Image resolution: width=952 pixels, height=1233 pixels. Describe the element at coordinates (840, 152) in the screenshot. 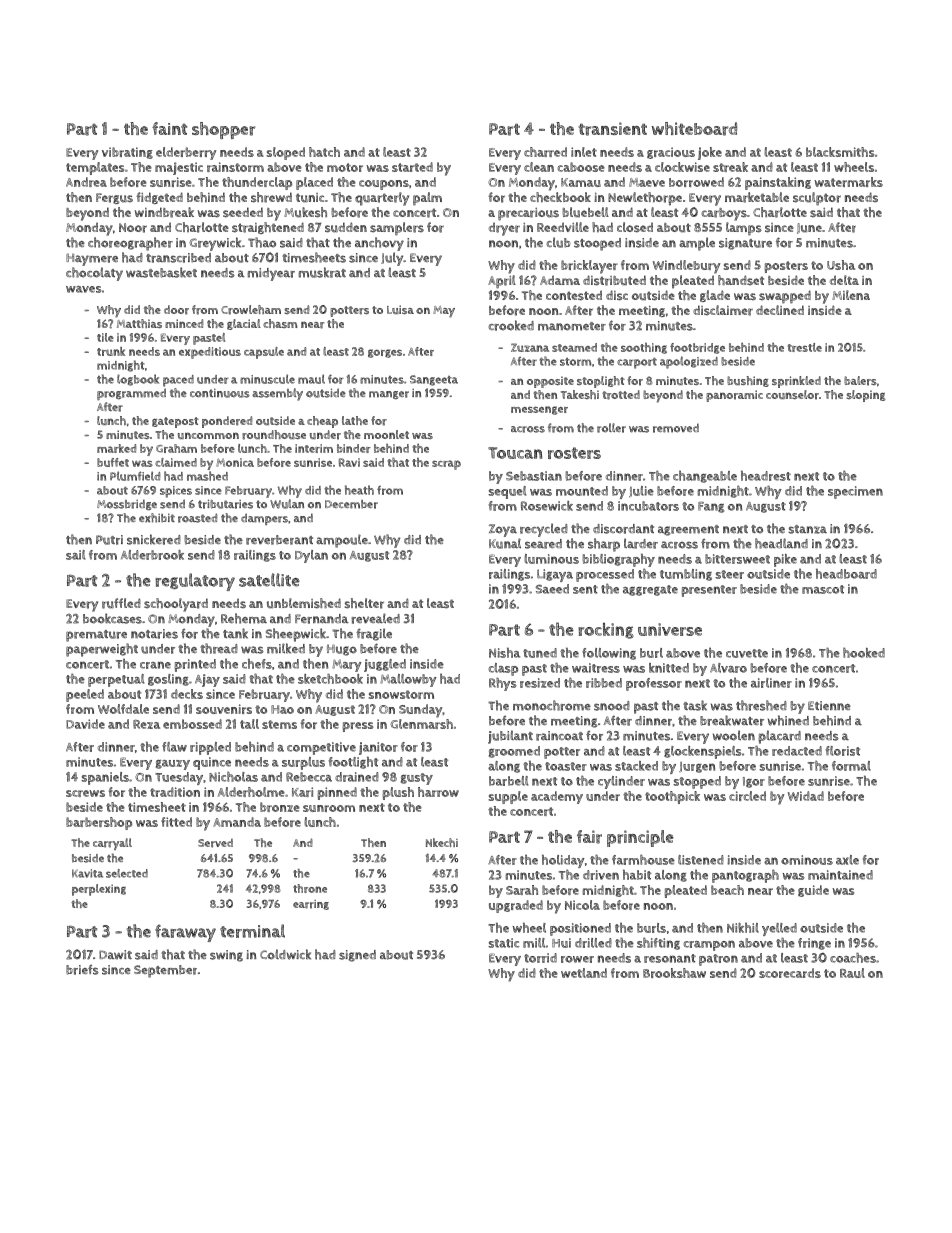

I see `blacksmiths` at that location.
